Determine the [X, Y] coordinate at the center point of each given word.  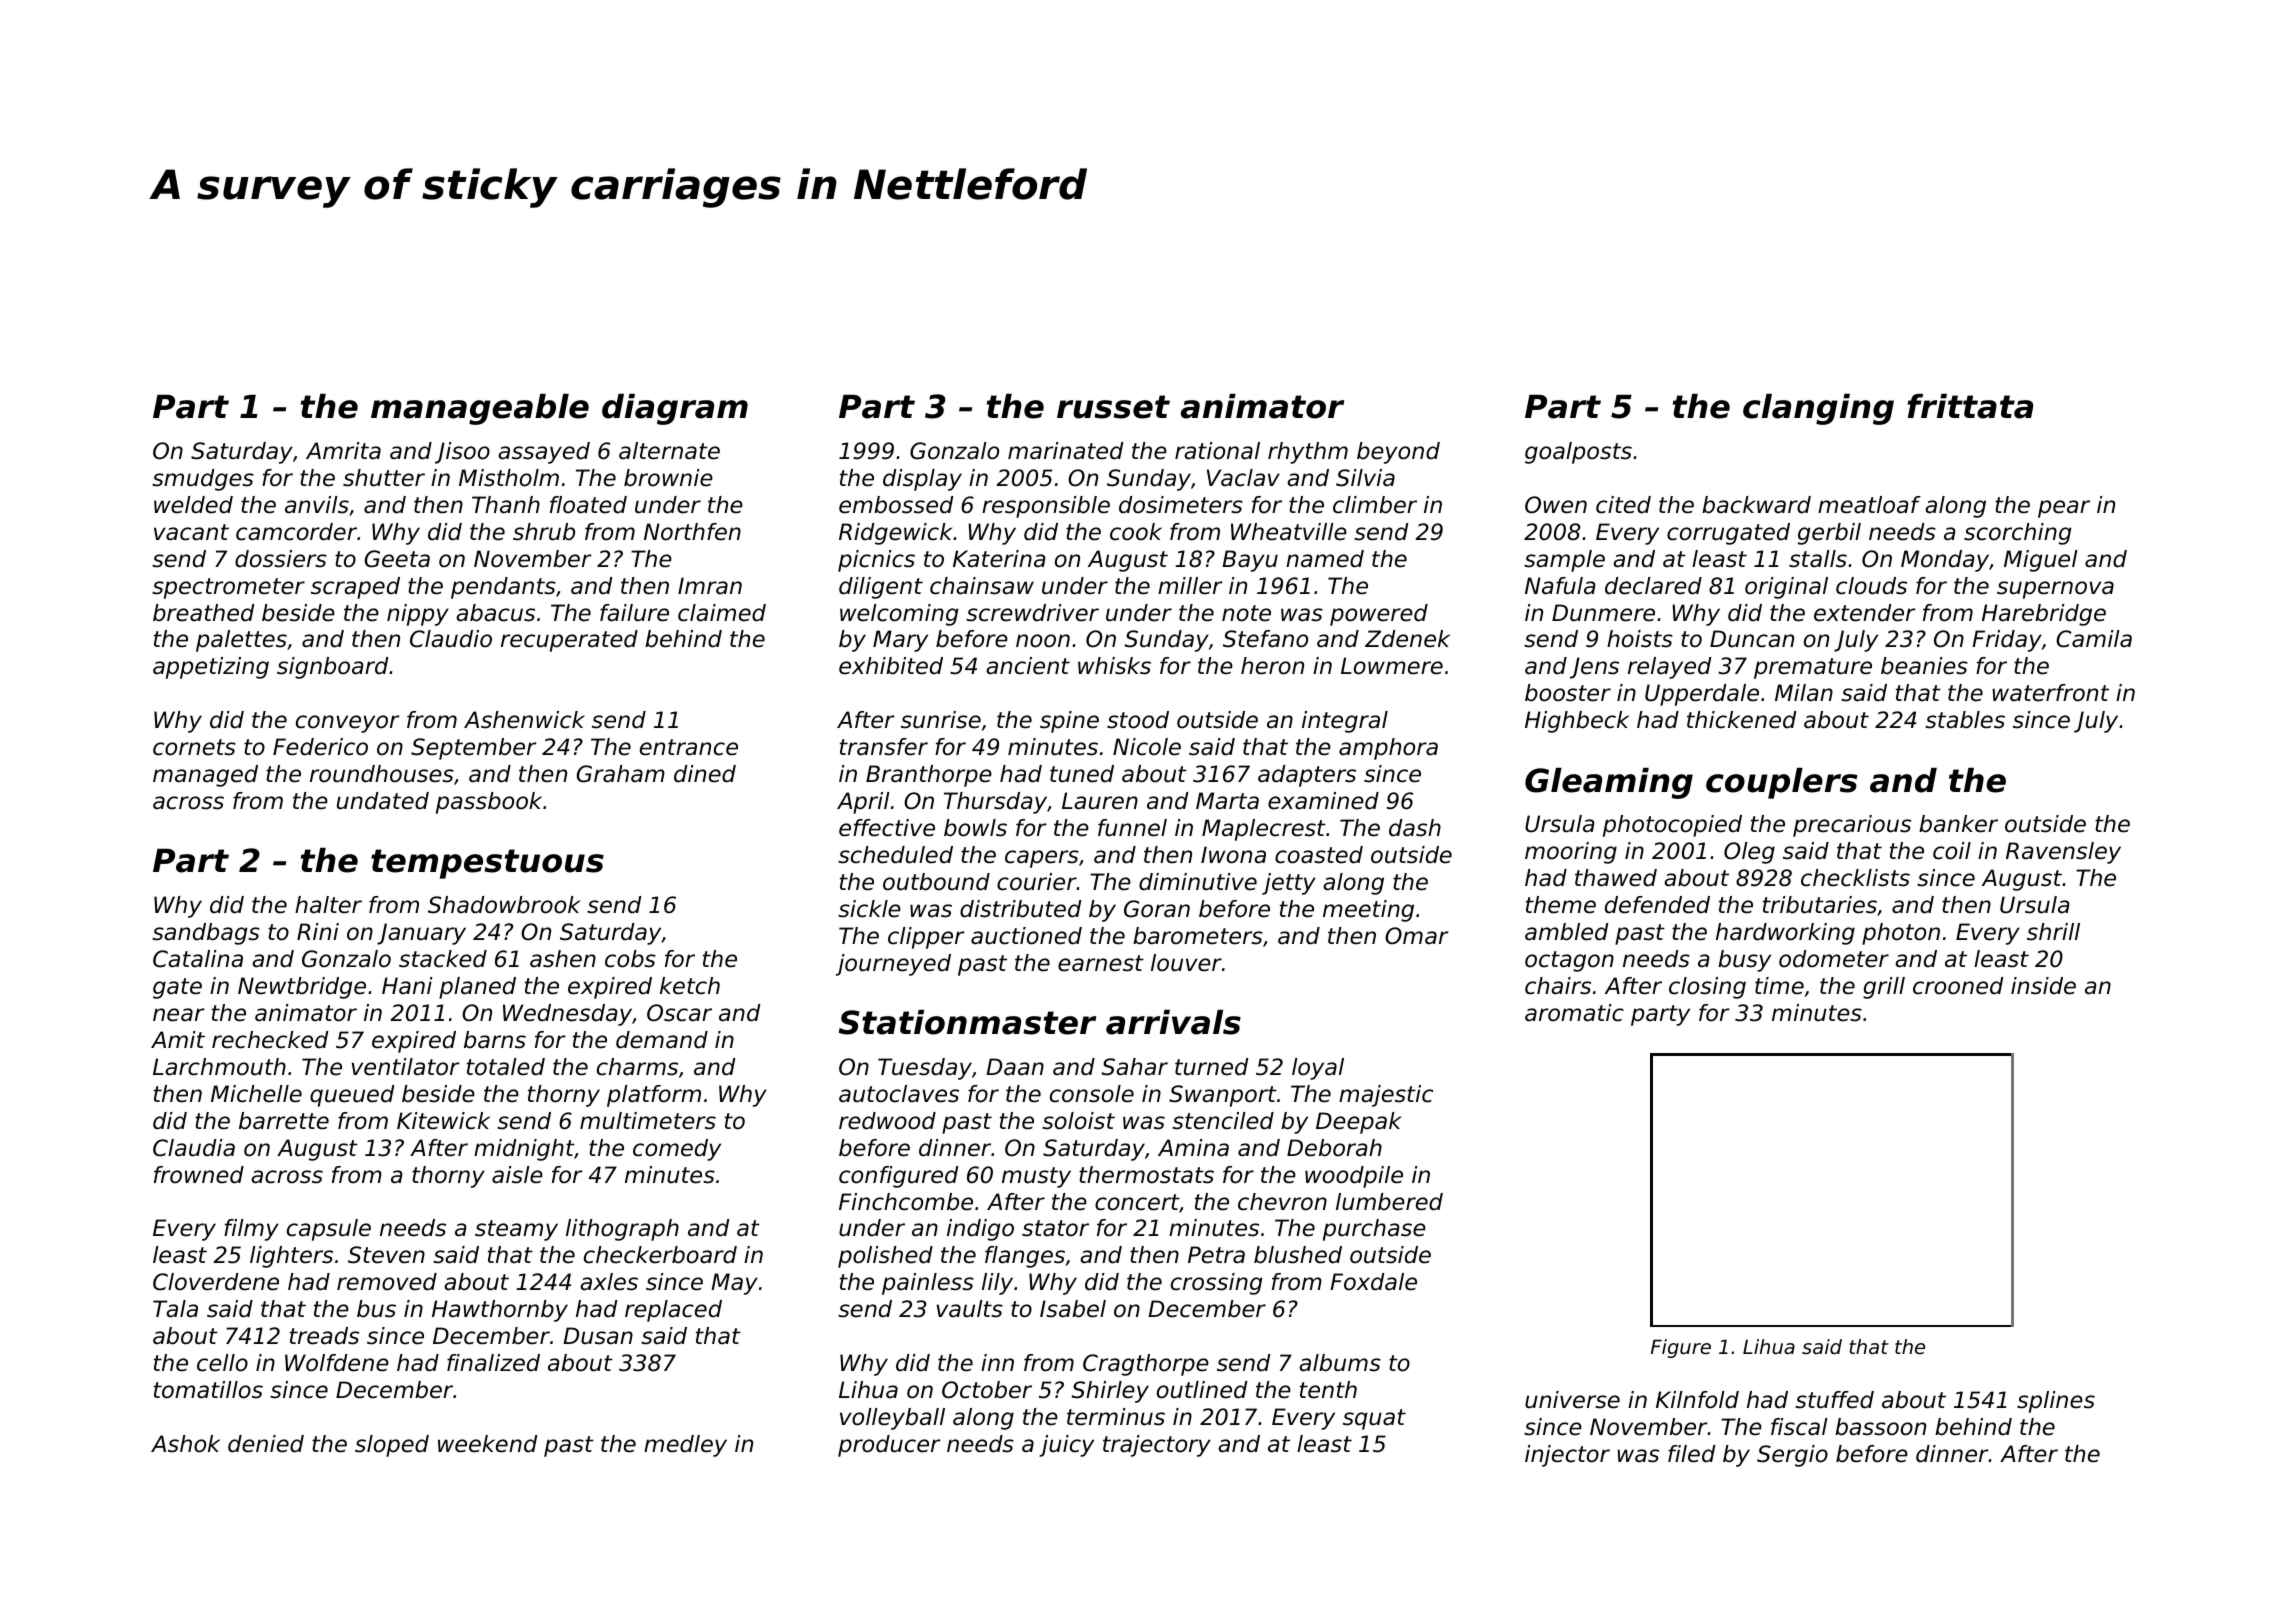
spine [1069, 722]
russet [1113, 407]
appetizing [211, 668]
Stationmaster [967, 1022]
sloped [392, 1446]
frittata [1970, 406]
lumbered [1389, 1202]
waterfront [2050, 693]
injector [1567, 1456]
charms [637, 1067]
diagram [675, 409]
